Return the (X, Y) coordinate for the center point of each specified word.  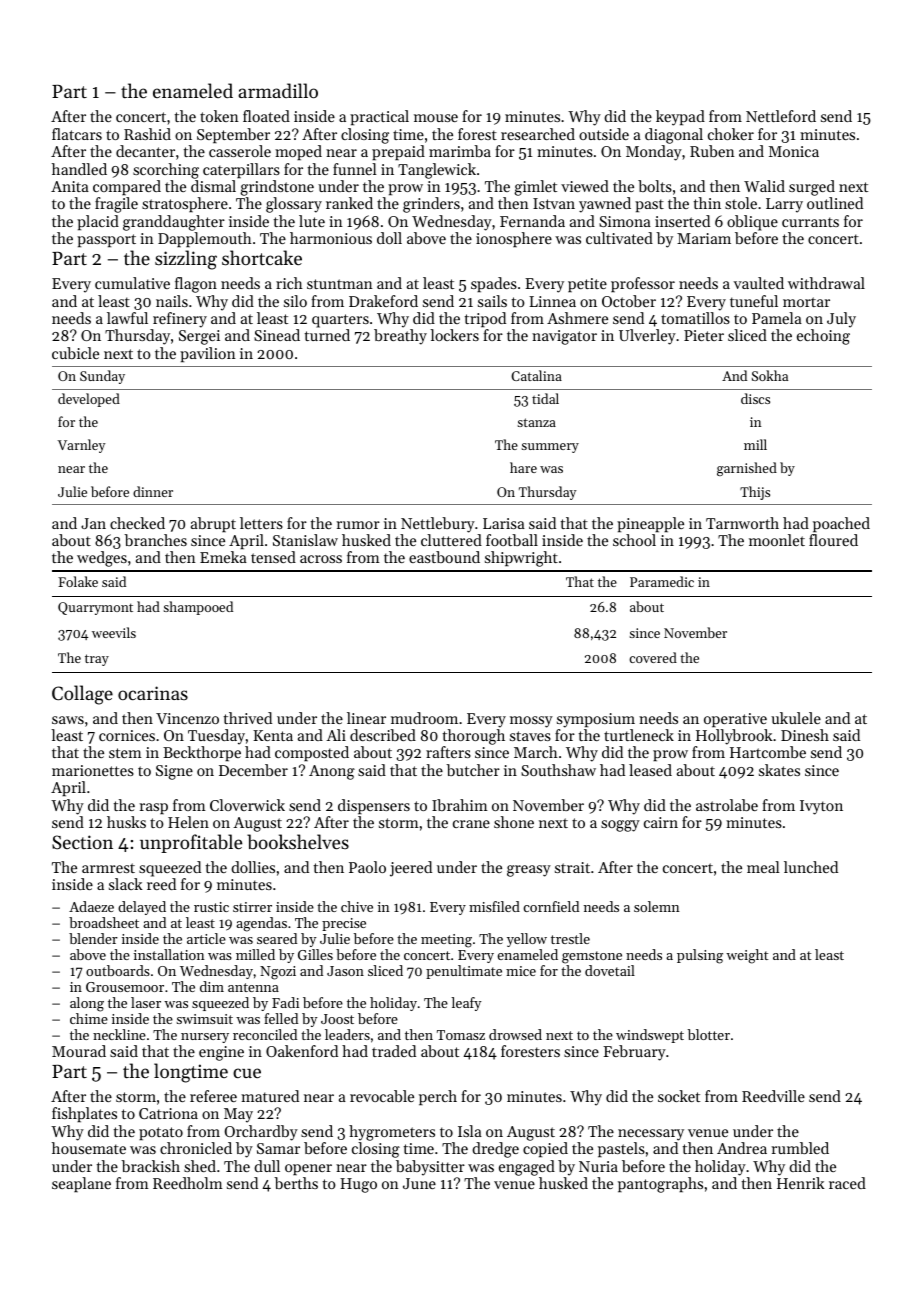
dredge (495, 1150)
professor (643, 284)
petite (587, 285)
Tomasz (461, 1035)
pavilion (208, 354)
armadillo (278, 90)
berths (296, 1183)
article (206, 938)
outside (604, 134)
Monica (794, 151)
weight (747, 956)
